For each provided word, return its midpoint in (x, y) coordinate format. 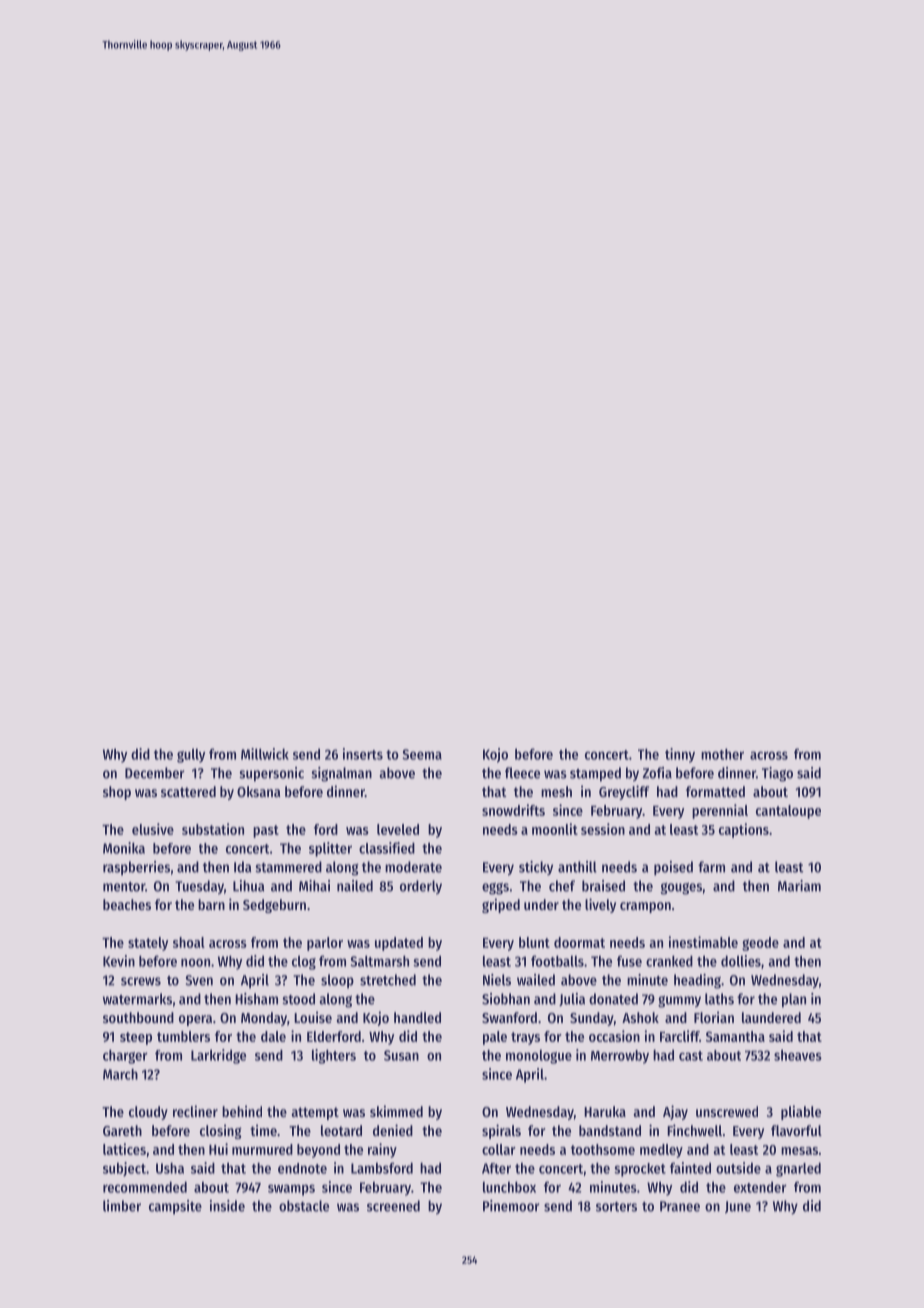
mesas (799, 1151)
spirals (501, 1131)
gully (191, 755)
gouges (681, 889)
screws (141, 981)
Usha (170, 1168)
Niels (497, 980)
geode (760, 944)
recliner (195, 1111)
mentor (124, 887)
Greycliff (624, 792)
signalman (341, 774)
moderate (413, 867)
